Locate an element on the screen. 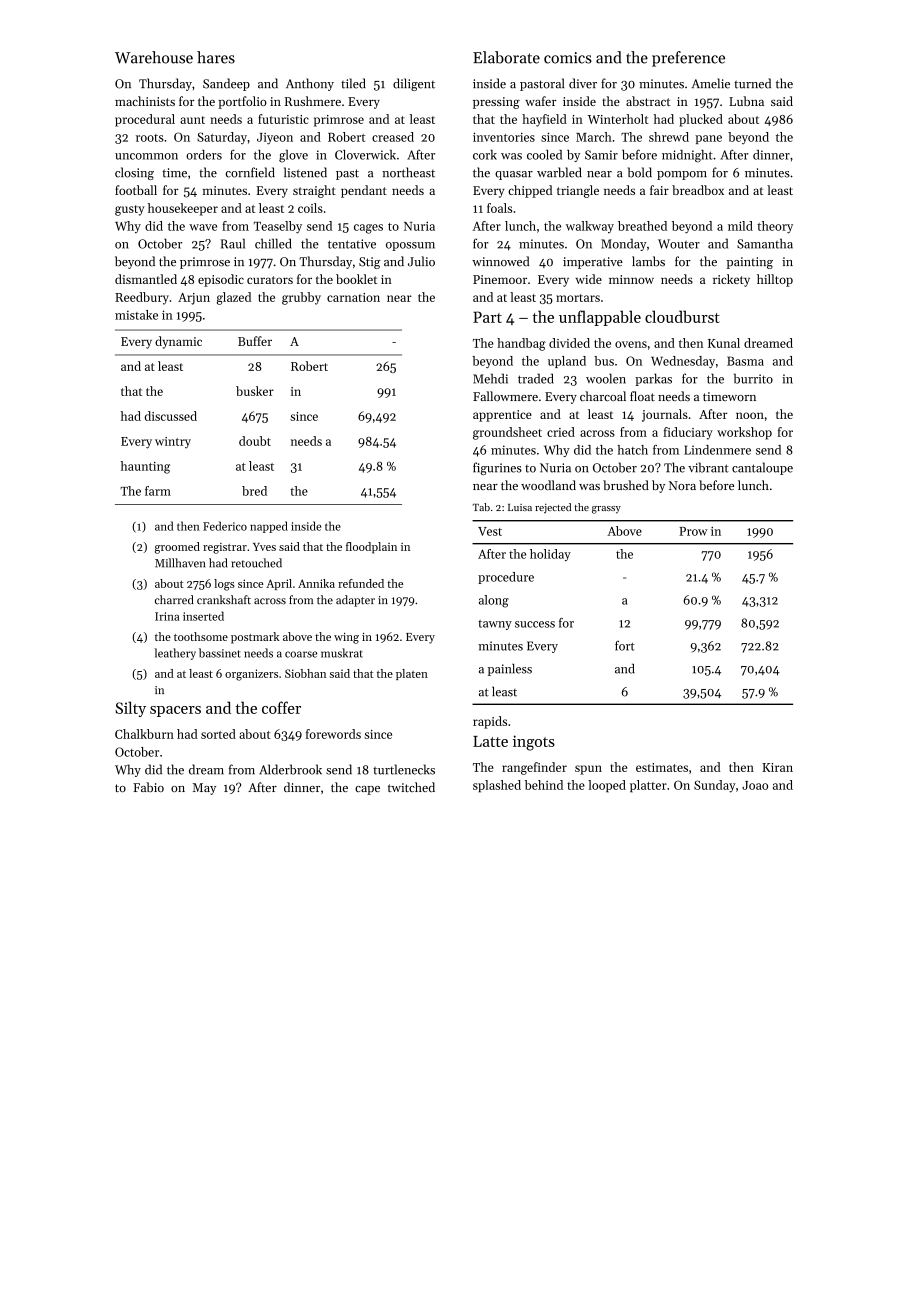  spacers is located at coordinates (175, 711).
